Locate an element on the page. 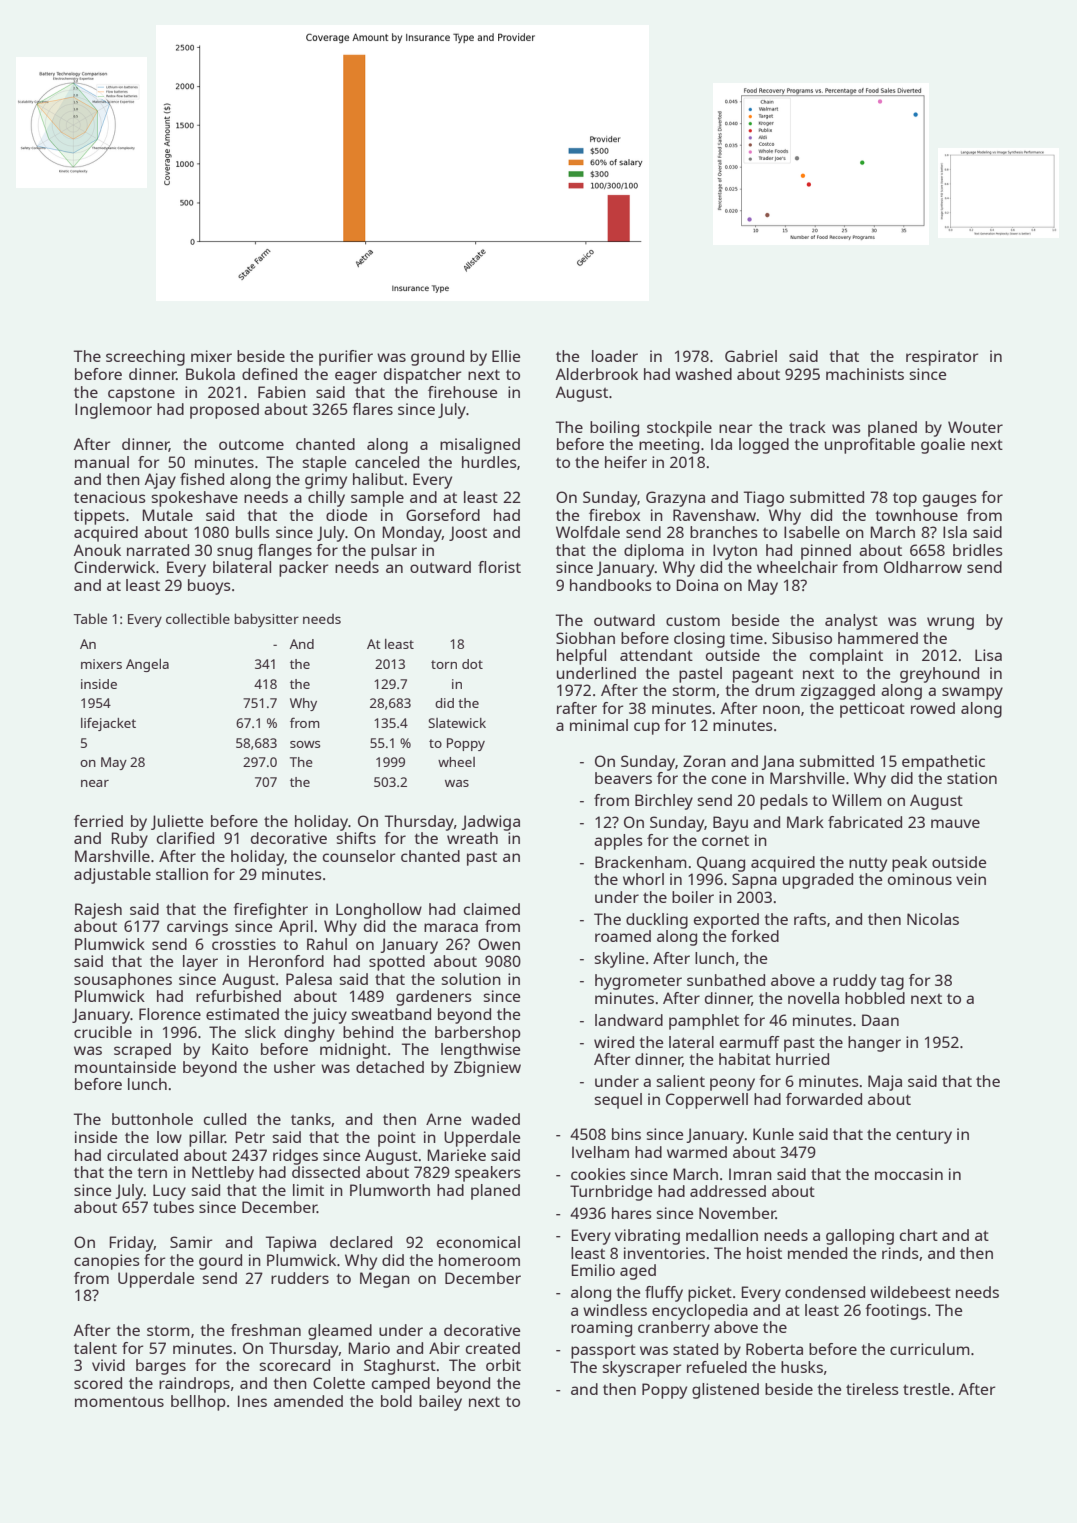 The height and width of the document is (1523, 1077). bailey is located at coordinates (440, 1403).
